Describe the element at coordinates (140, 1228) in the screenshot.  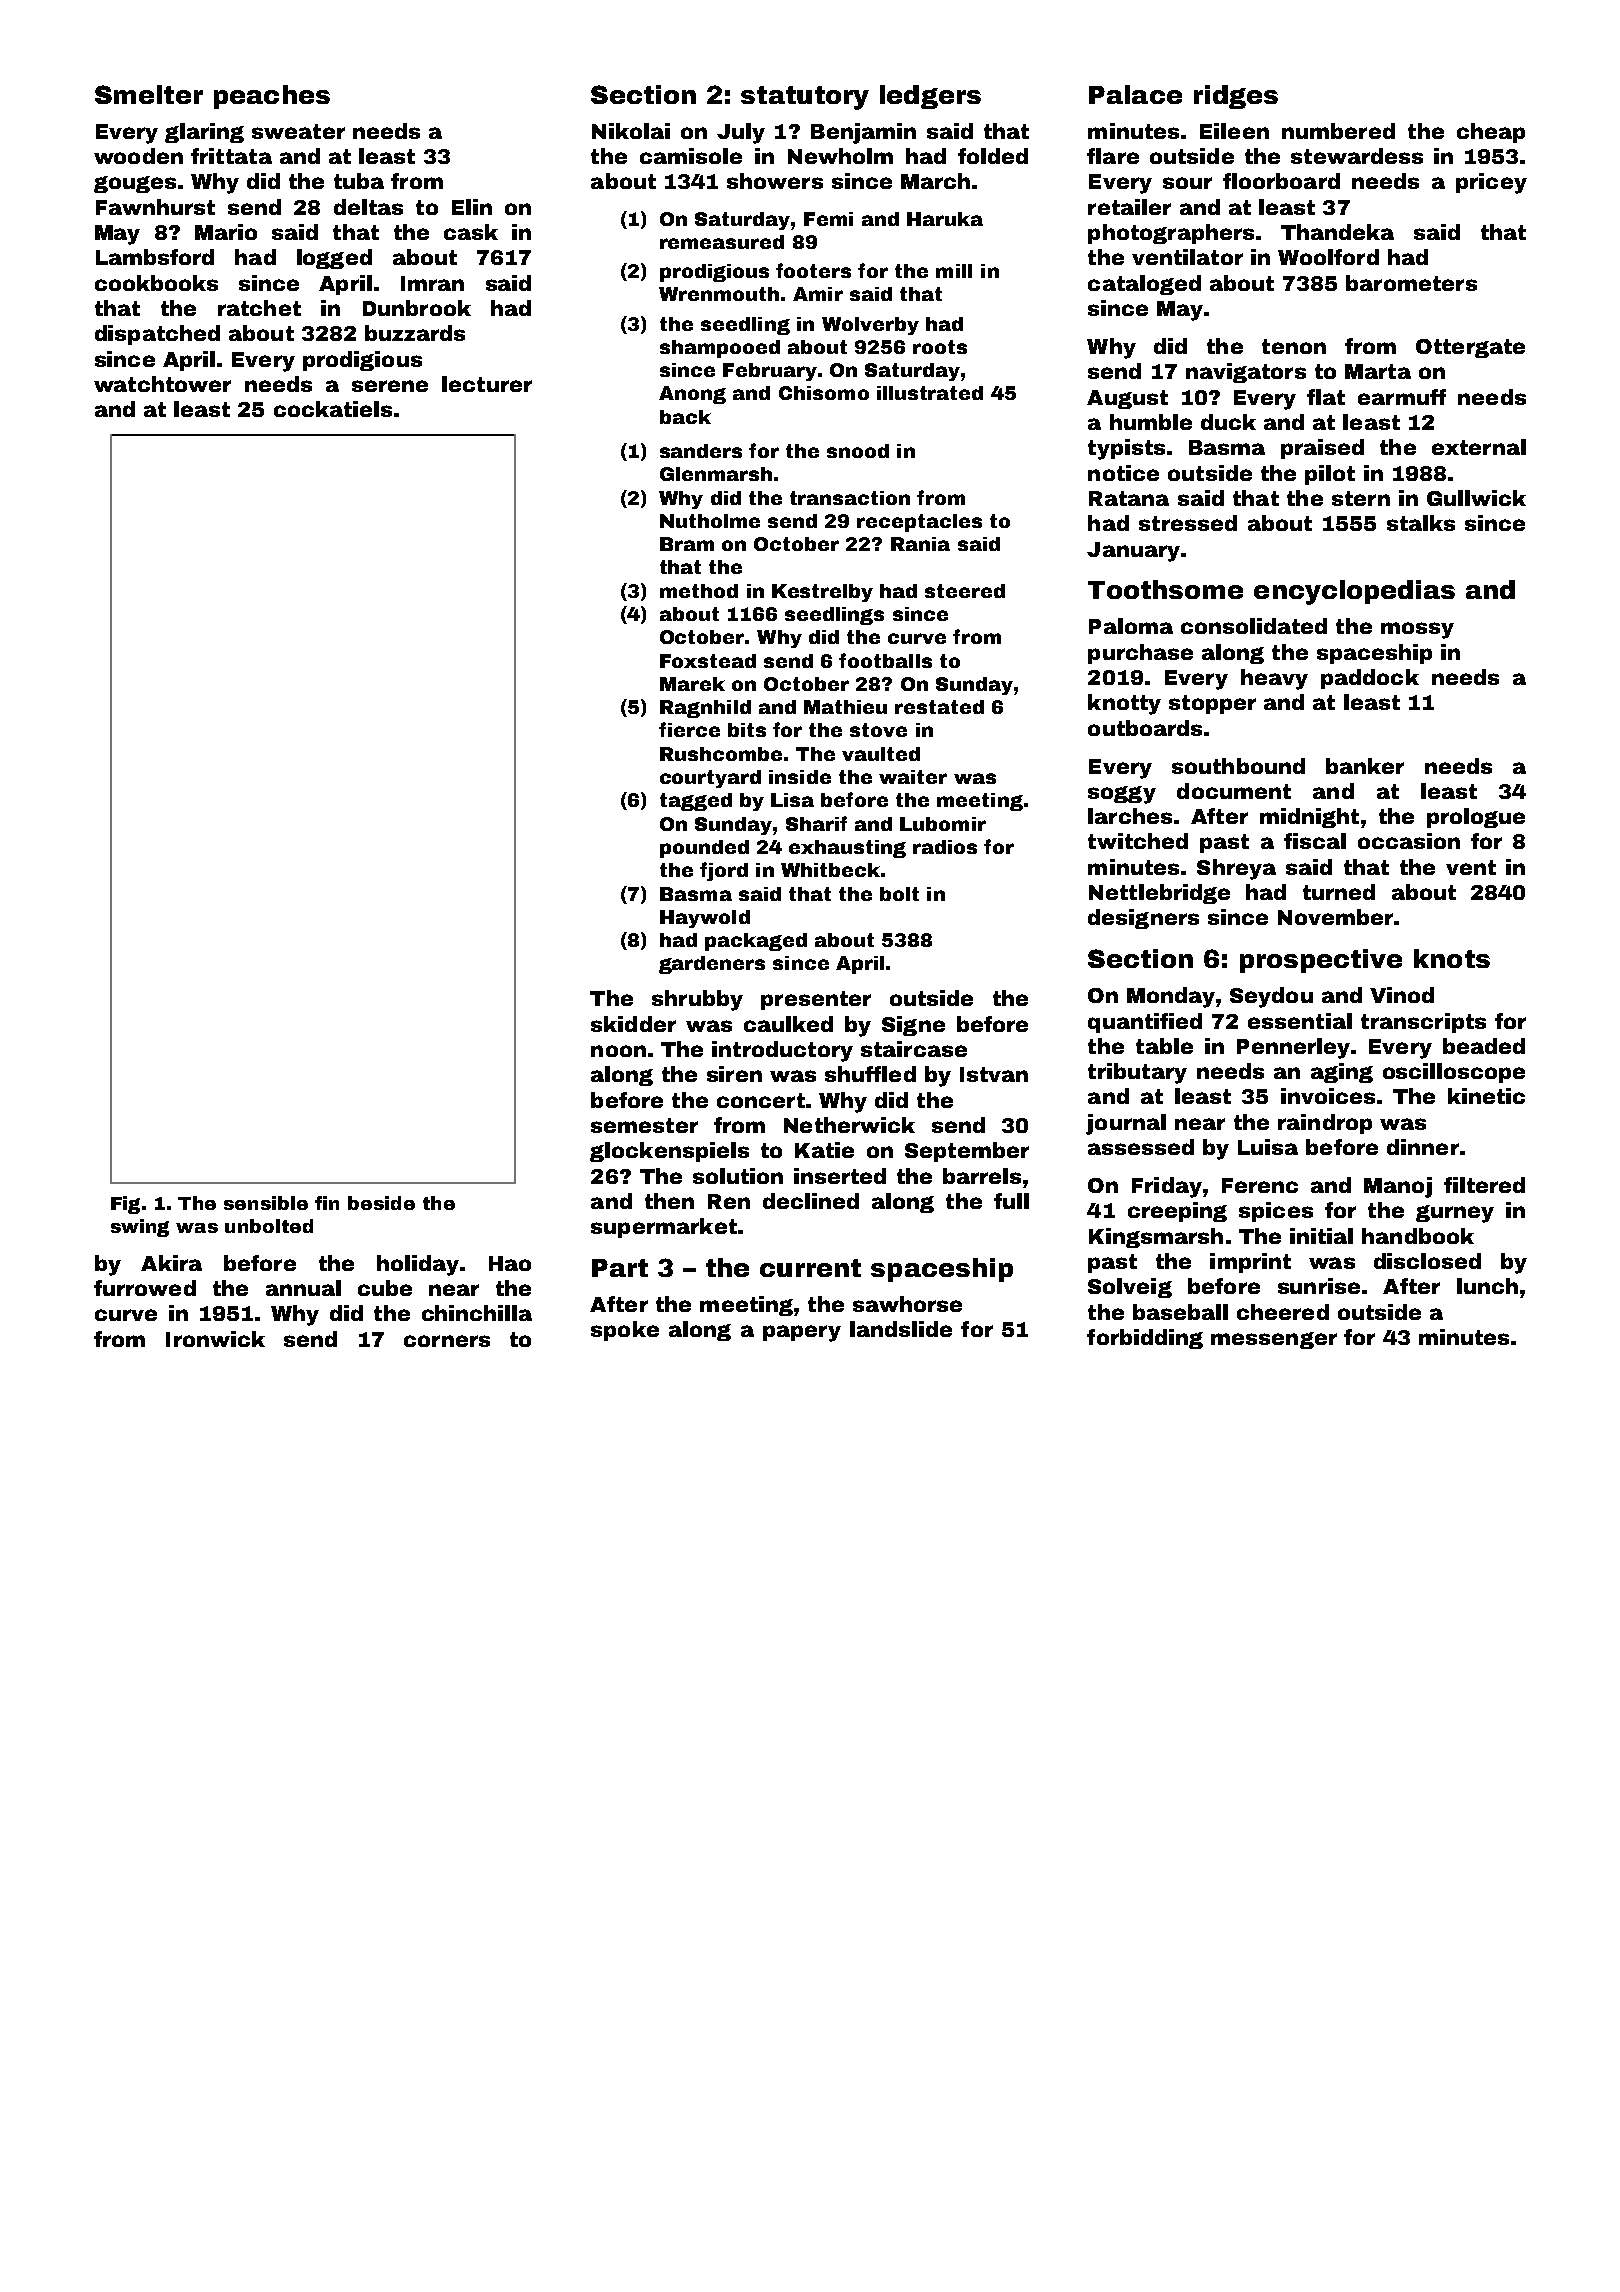
I see `swing` at that location.
